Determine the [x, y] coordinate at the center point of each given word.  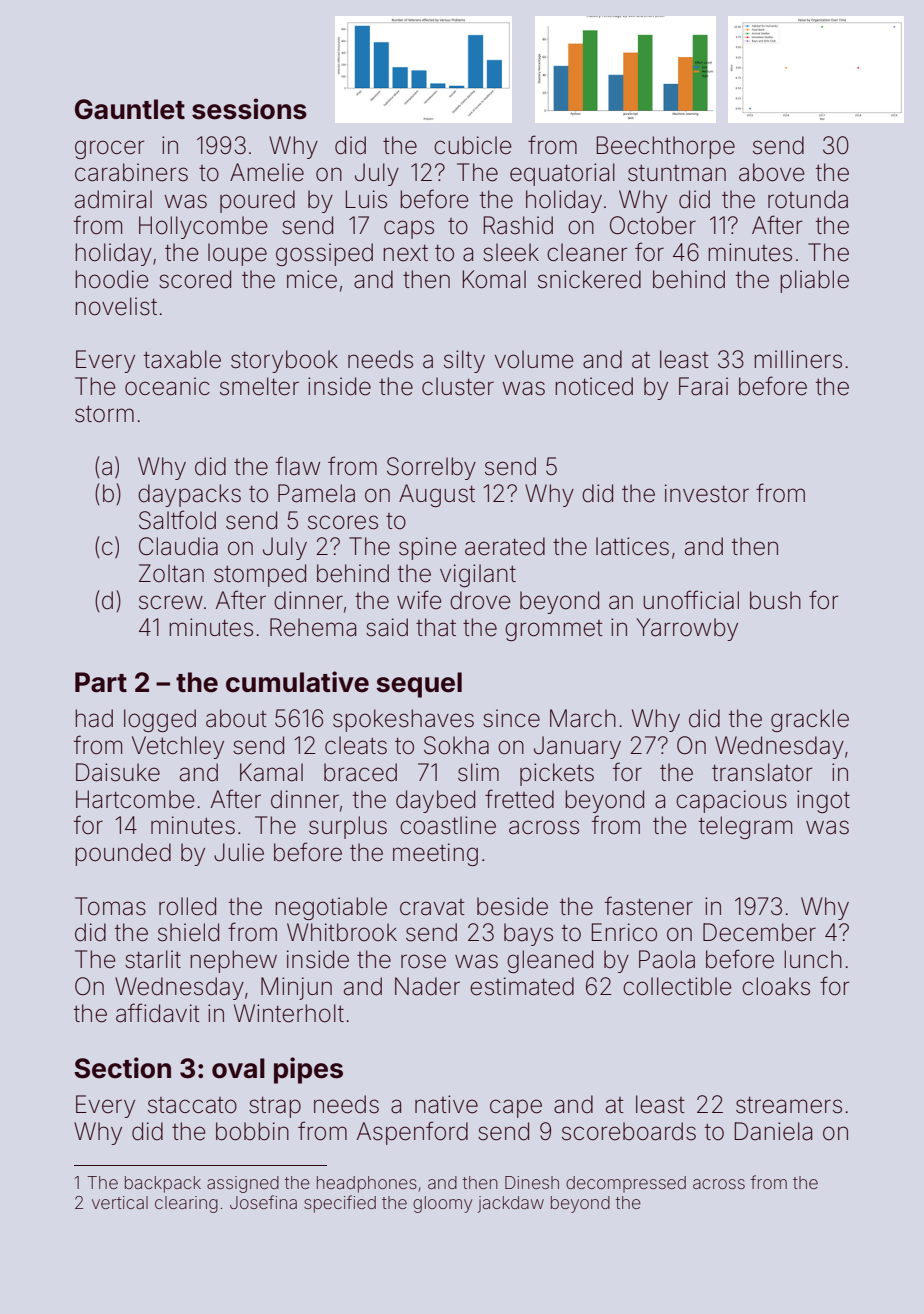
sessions [249, 109]
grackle [810, 720]
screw [171, 602]
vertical [120, 1202]
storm [104, 414]
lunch [813, 959]
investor [707, 493]
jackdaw [511, 1204]
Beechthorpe [666, 147]
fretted [519, 799]
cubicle [473, 145]
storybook [284, 361]
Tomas [110, 906]
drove [480, 600]
